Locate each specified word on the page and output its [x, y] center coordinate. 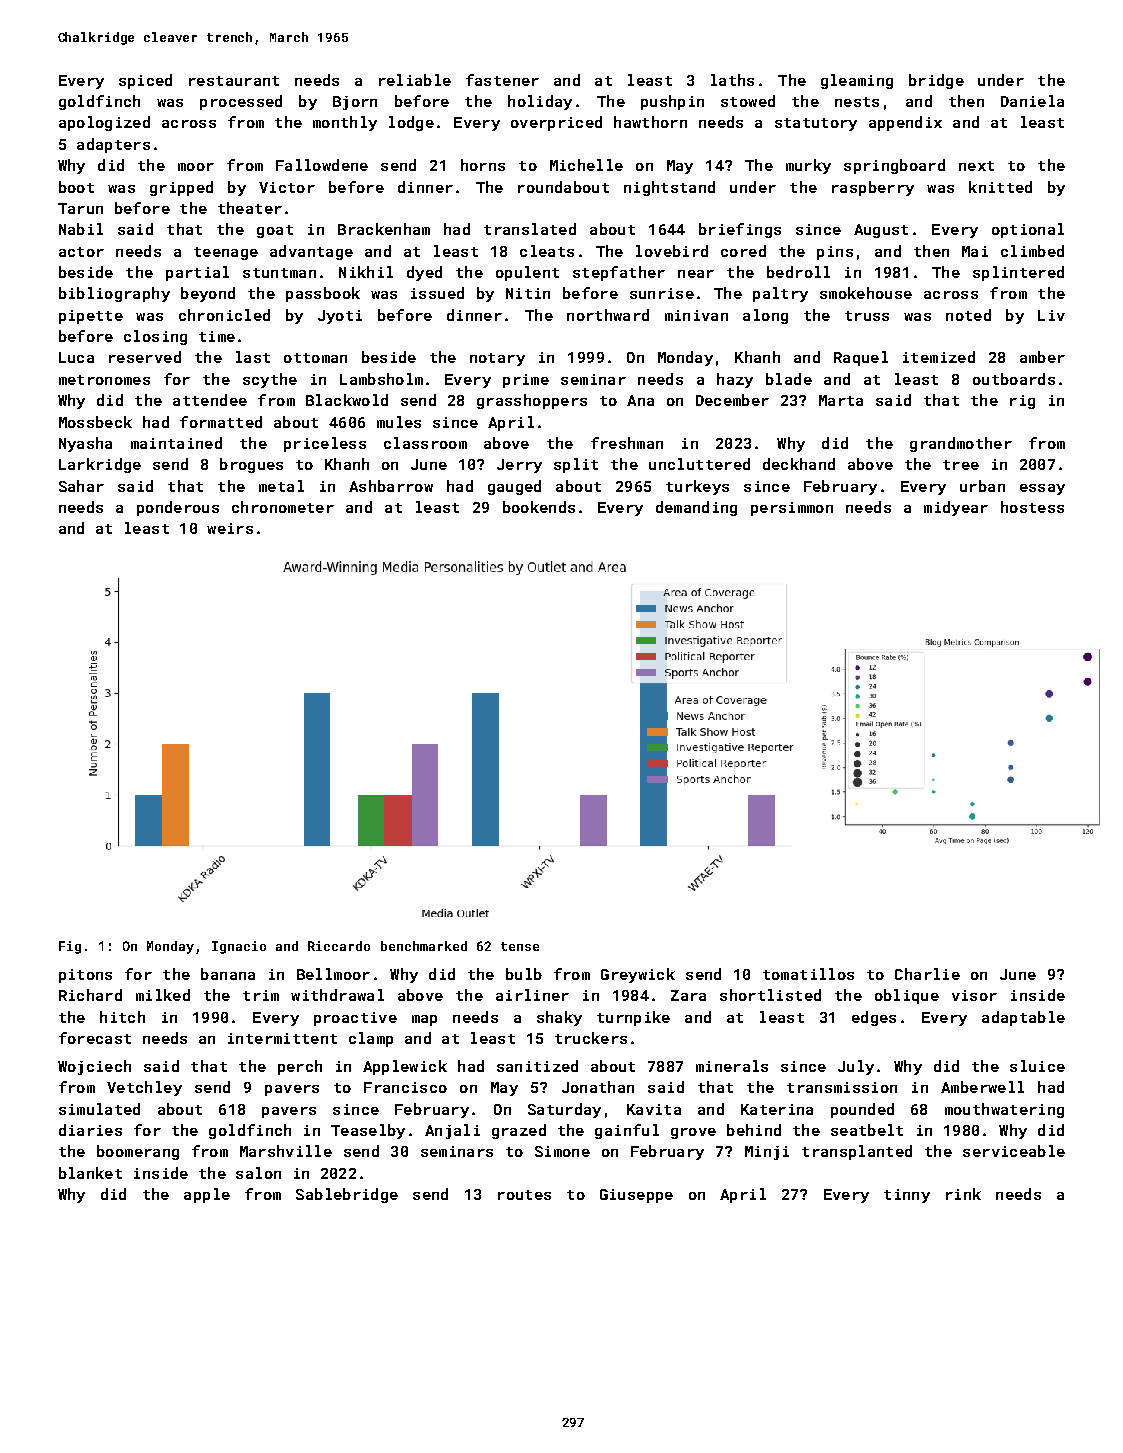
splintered [1018, 273]
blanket [90, 1173]
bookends [539, 507]
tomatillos [808, 974]
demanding [696, 508]
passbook [323, 294]
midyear [956, 508]
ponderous [178, 508]
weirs [230, 528]
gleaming [857, 81]
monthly [345, 123]
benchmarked [424, 946]
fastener [502, 80]
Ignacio [239, 947]
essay [1042, 489]
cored [743, 251]
